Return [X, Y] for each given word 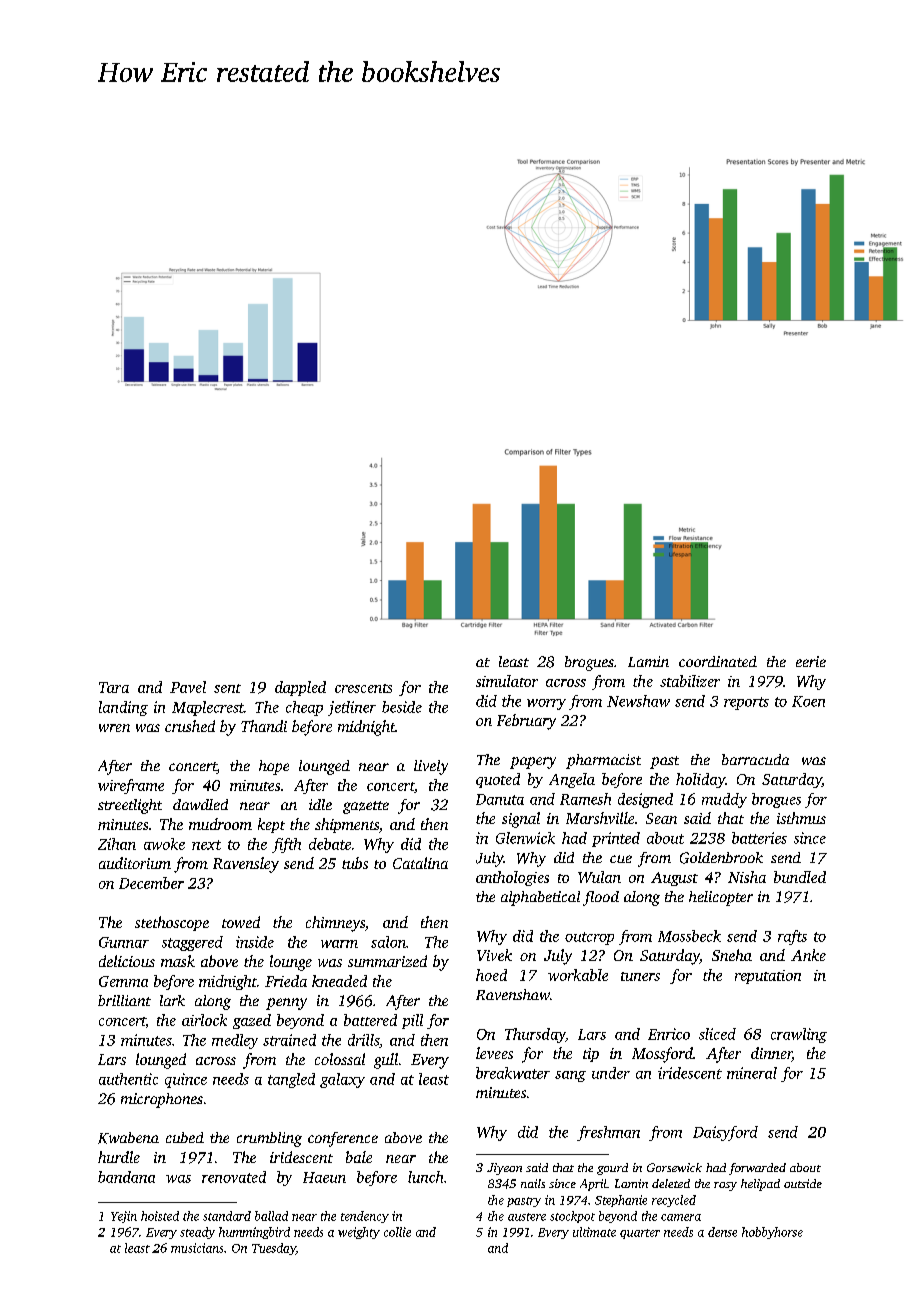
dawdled [200, 804]
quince [186, 1080]
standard [227, 1216]
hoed [491, 975]
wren [114, 728]
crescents [363, 688]
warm [339, 944]
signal [521, 820]
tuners [640, 976]
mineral [752, 1073]
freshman [608, 1133]
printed [616, 839]
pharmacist [603, 761]
